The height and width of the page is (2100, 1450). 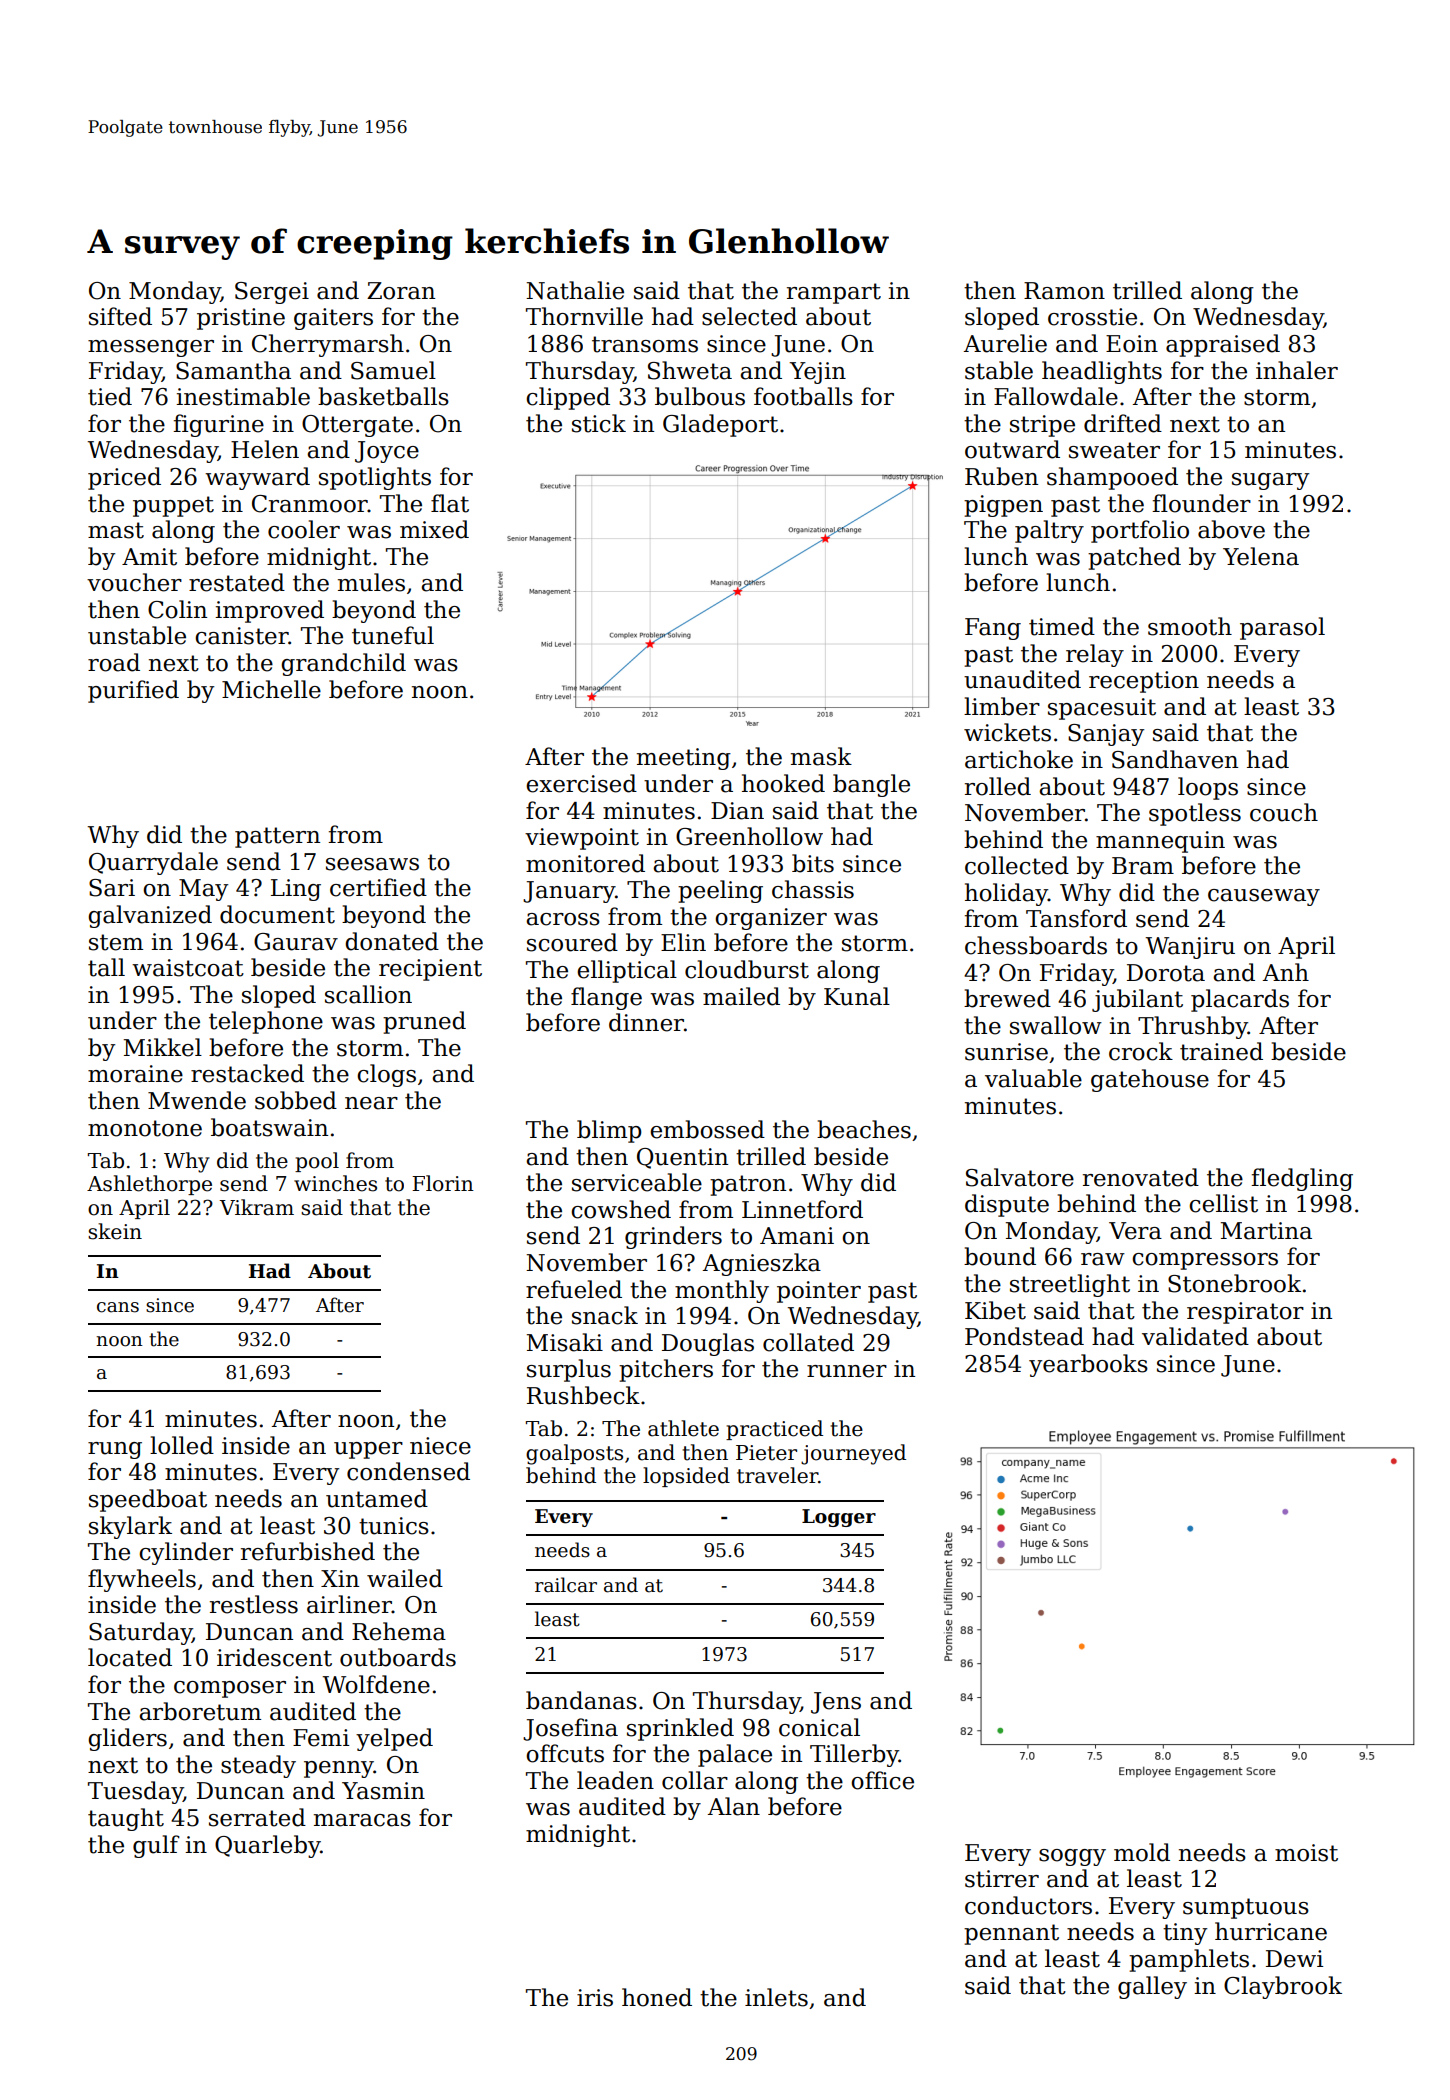 I want to click on Gladeport, so click(x=720, y=425).
